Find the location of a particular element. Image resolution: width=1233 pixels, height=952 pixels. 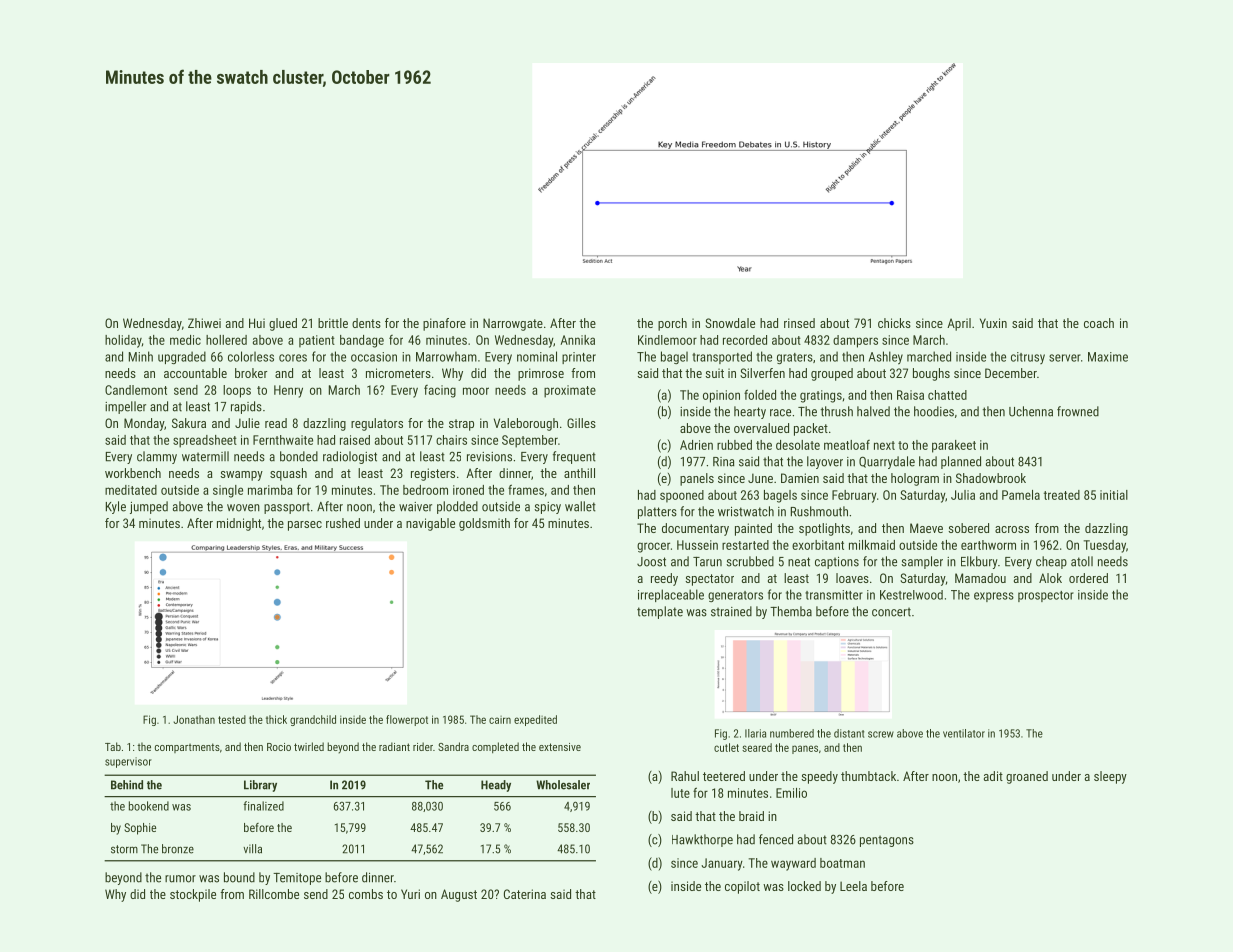

screw is located at coordinates (881, 734).
